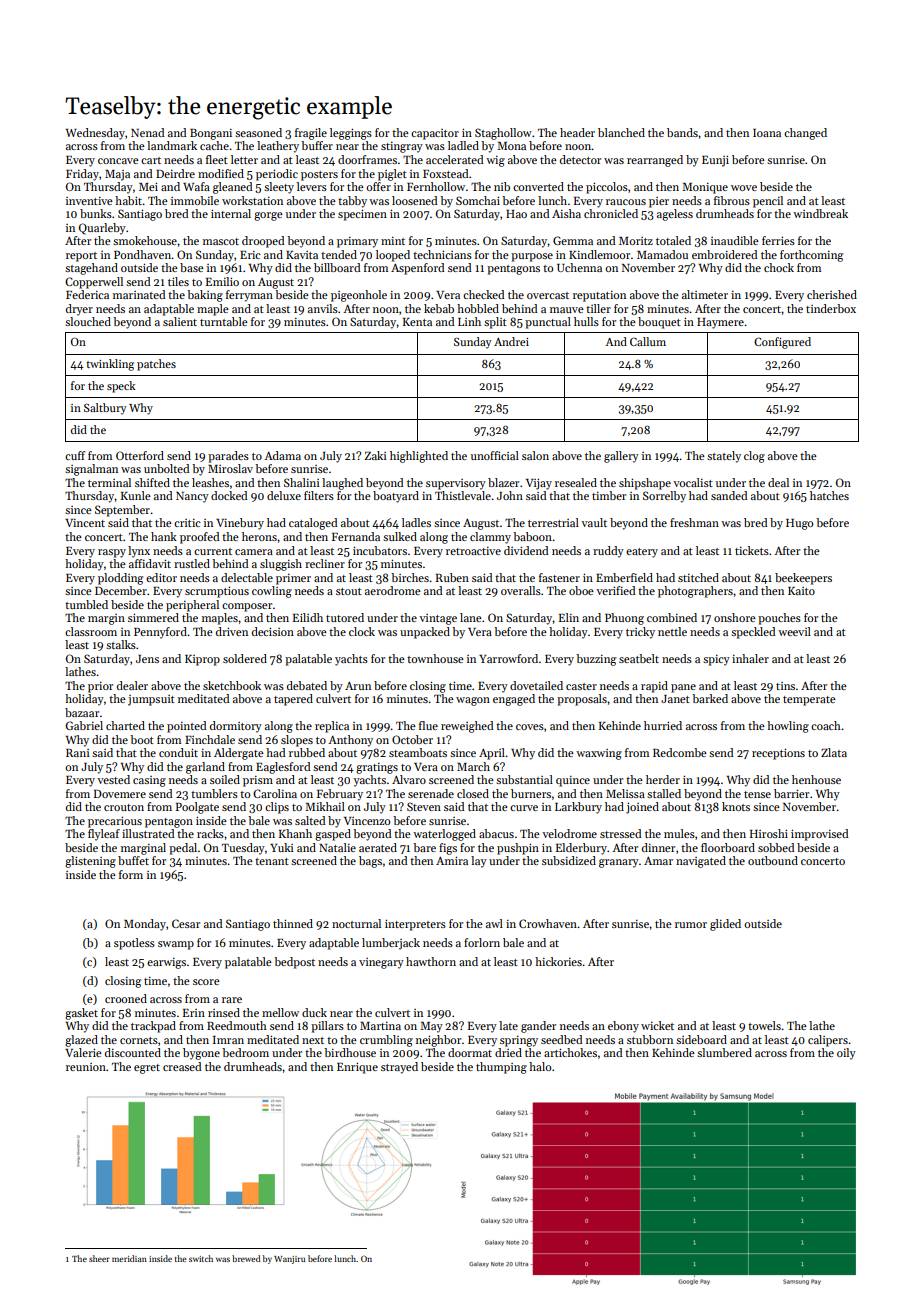  Describe the element at coordinates (201, 1258) in the image. I see `switch` at that location.
